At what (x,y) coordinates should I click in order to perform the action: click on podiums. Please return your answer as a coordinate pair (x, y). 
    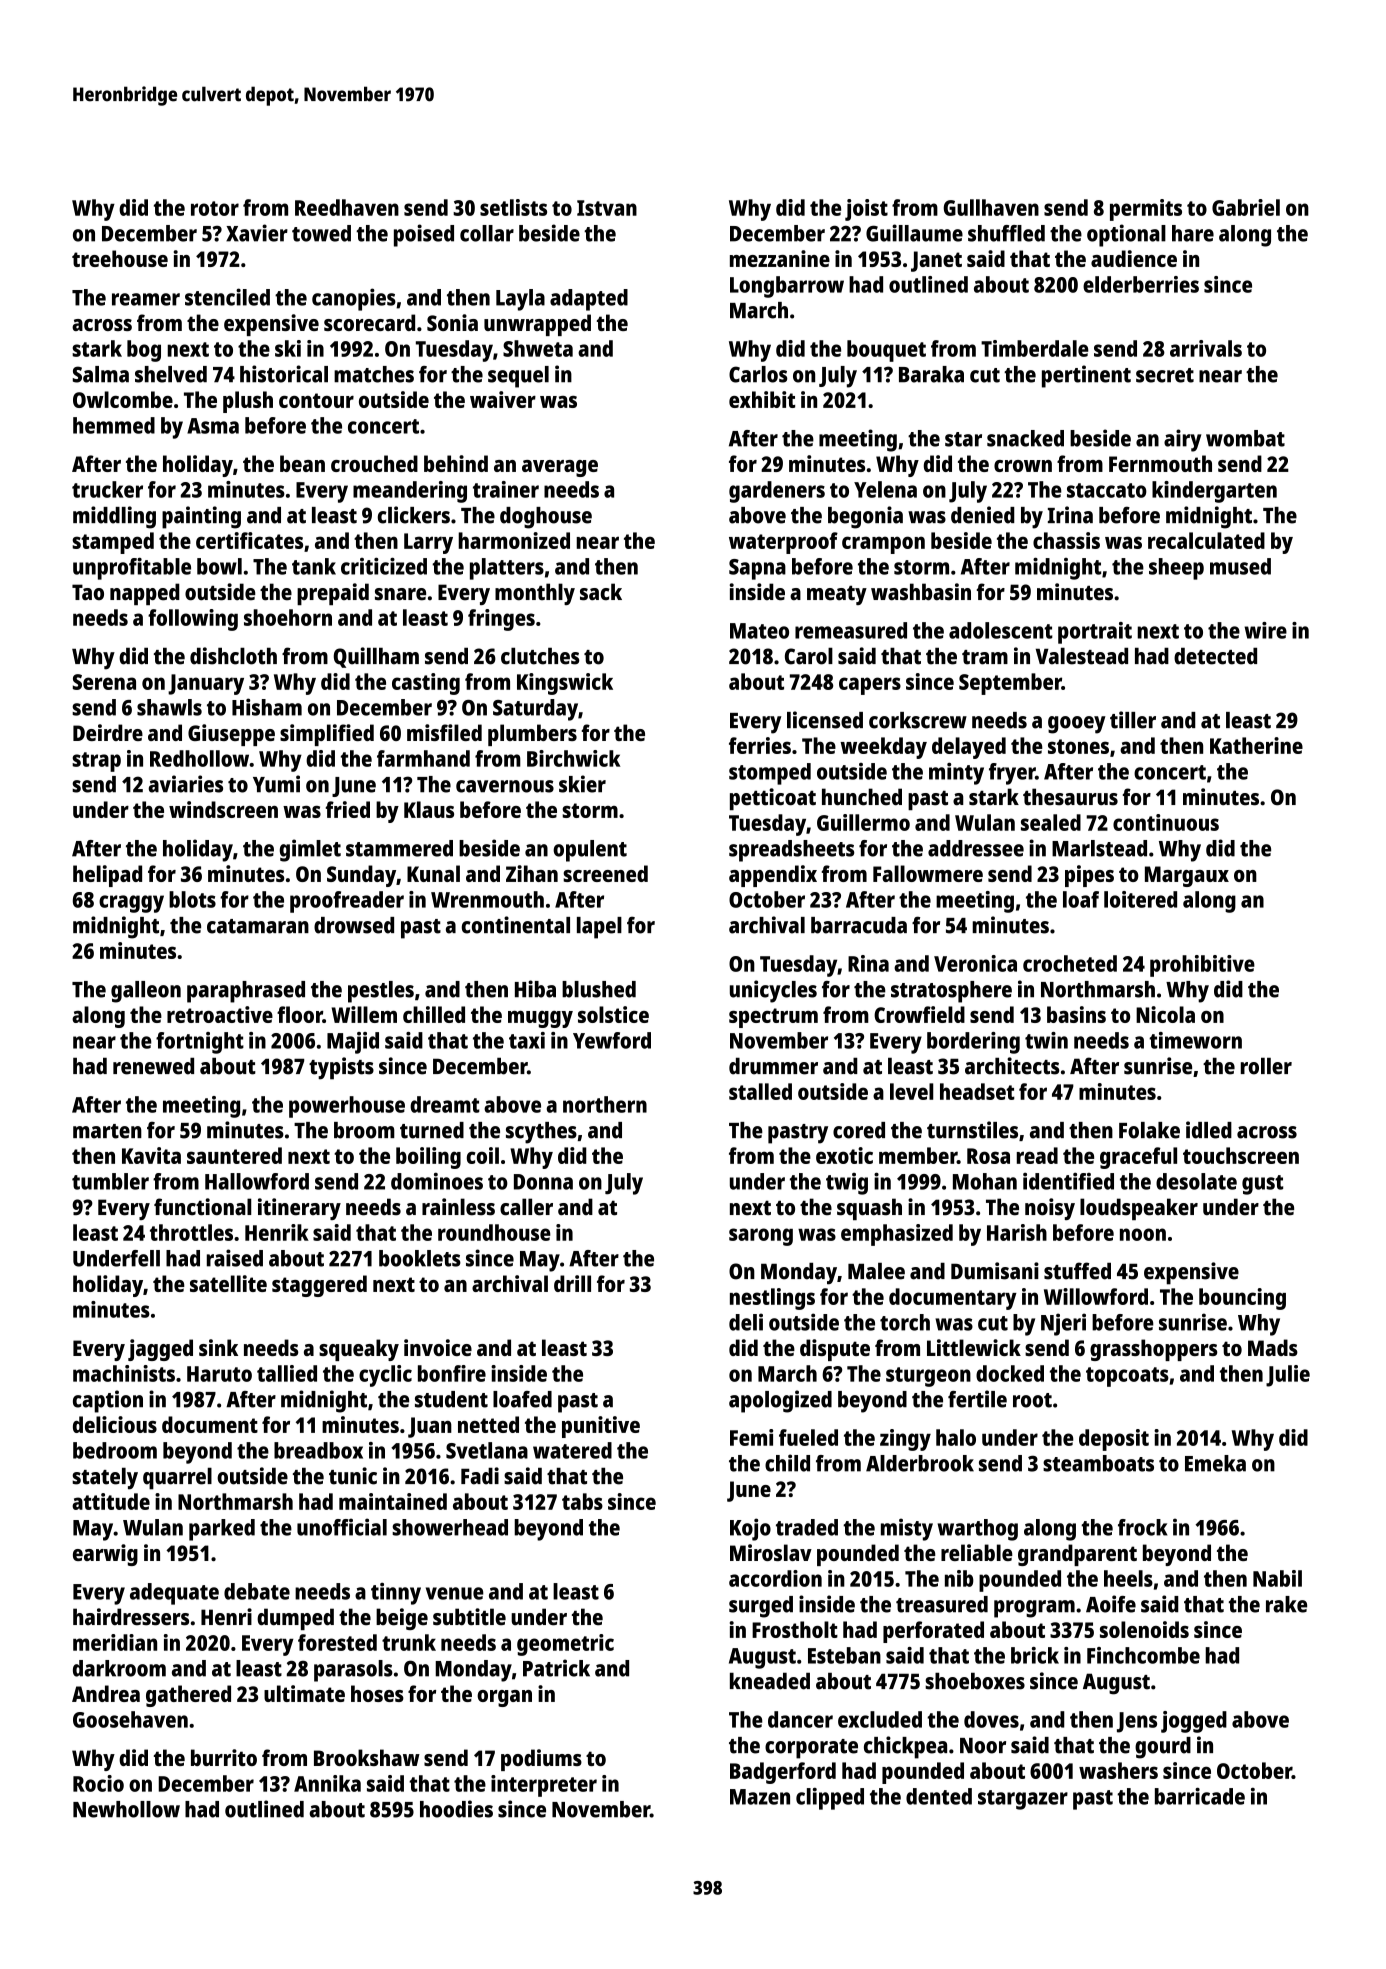
    Looking at the image, I should click on (541, 1760).
